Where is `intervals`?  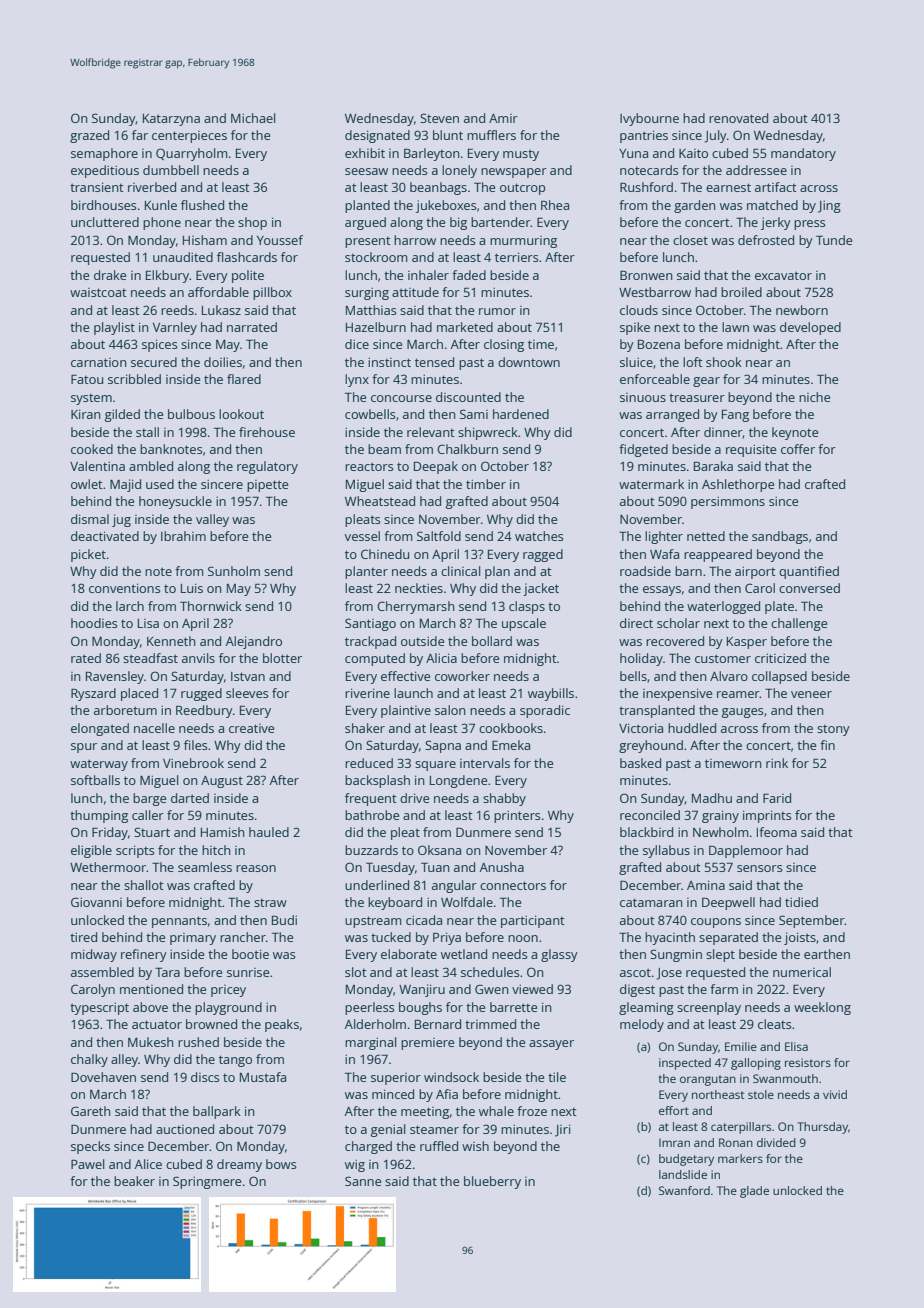 intervals is located at coordinates (485, 763).
